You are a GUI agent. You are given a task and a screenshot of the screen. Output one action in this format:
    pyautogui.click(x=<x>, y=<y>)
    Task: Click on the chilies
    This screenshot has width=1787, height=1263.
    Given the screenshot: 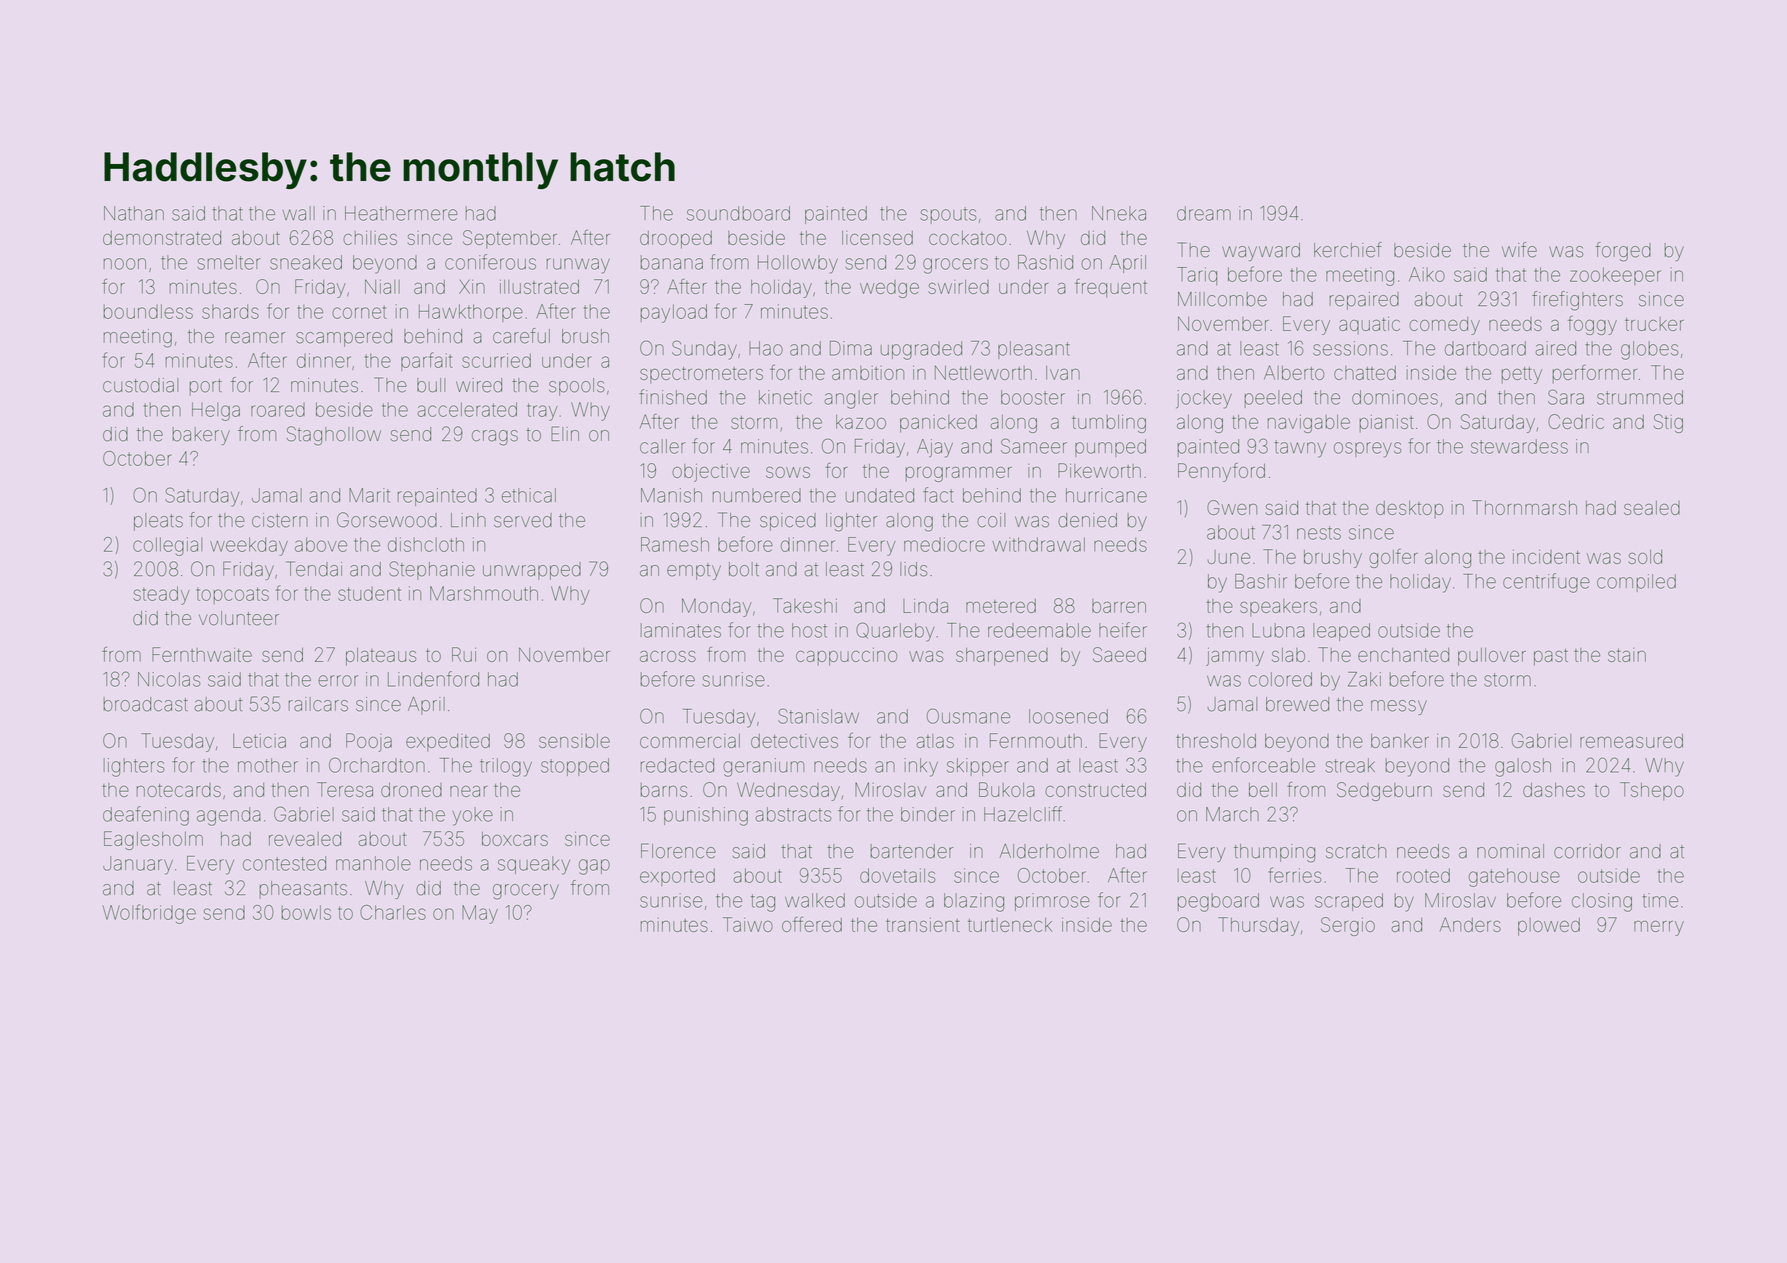 What is the action you would take?
    pyautogui.click(x=370, y=238)
